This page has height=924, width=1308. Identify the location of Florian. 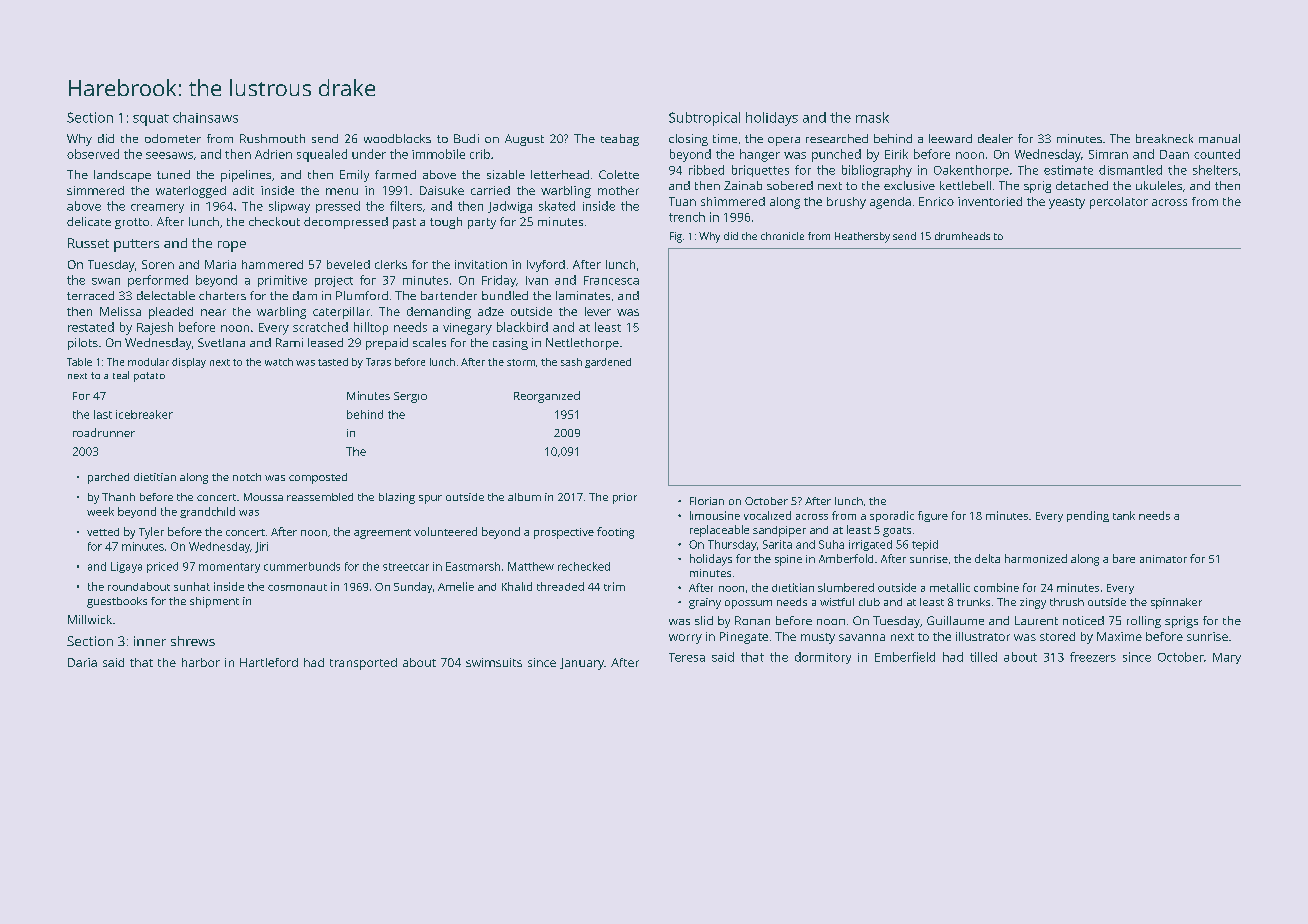
(707, 501).
